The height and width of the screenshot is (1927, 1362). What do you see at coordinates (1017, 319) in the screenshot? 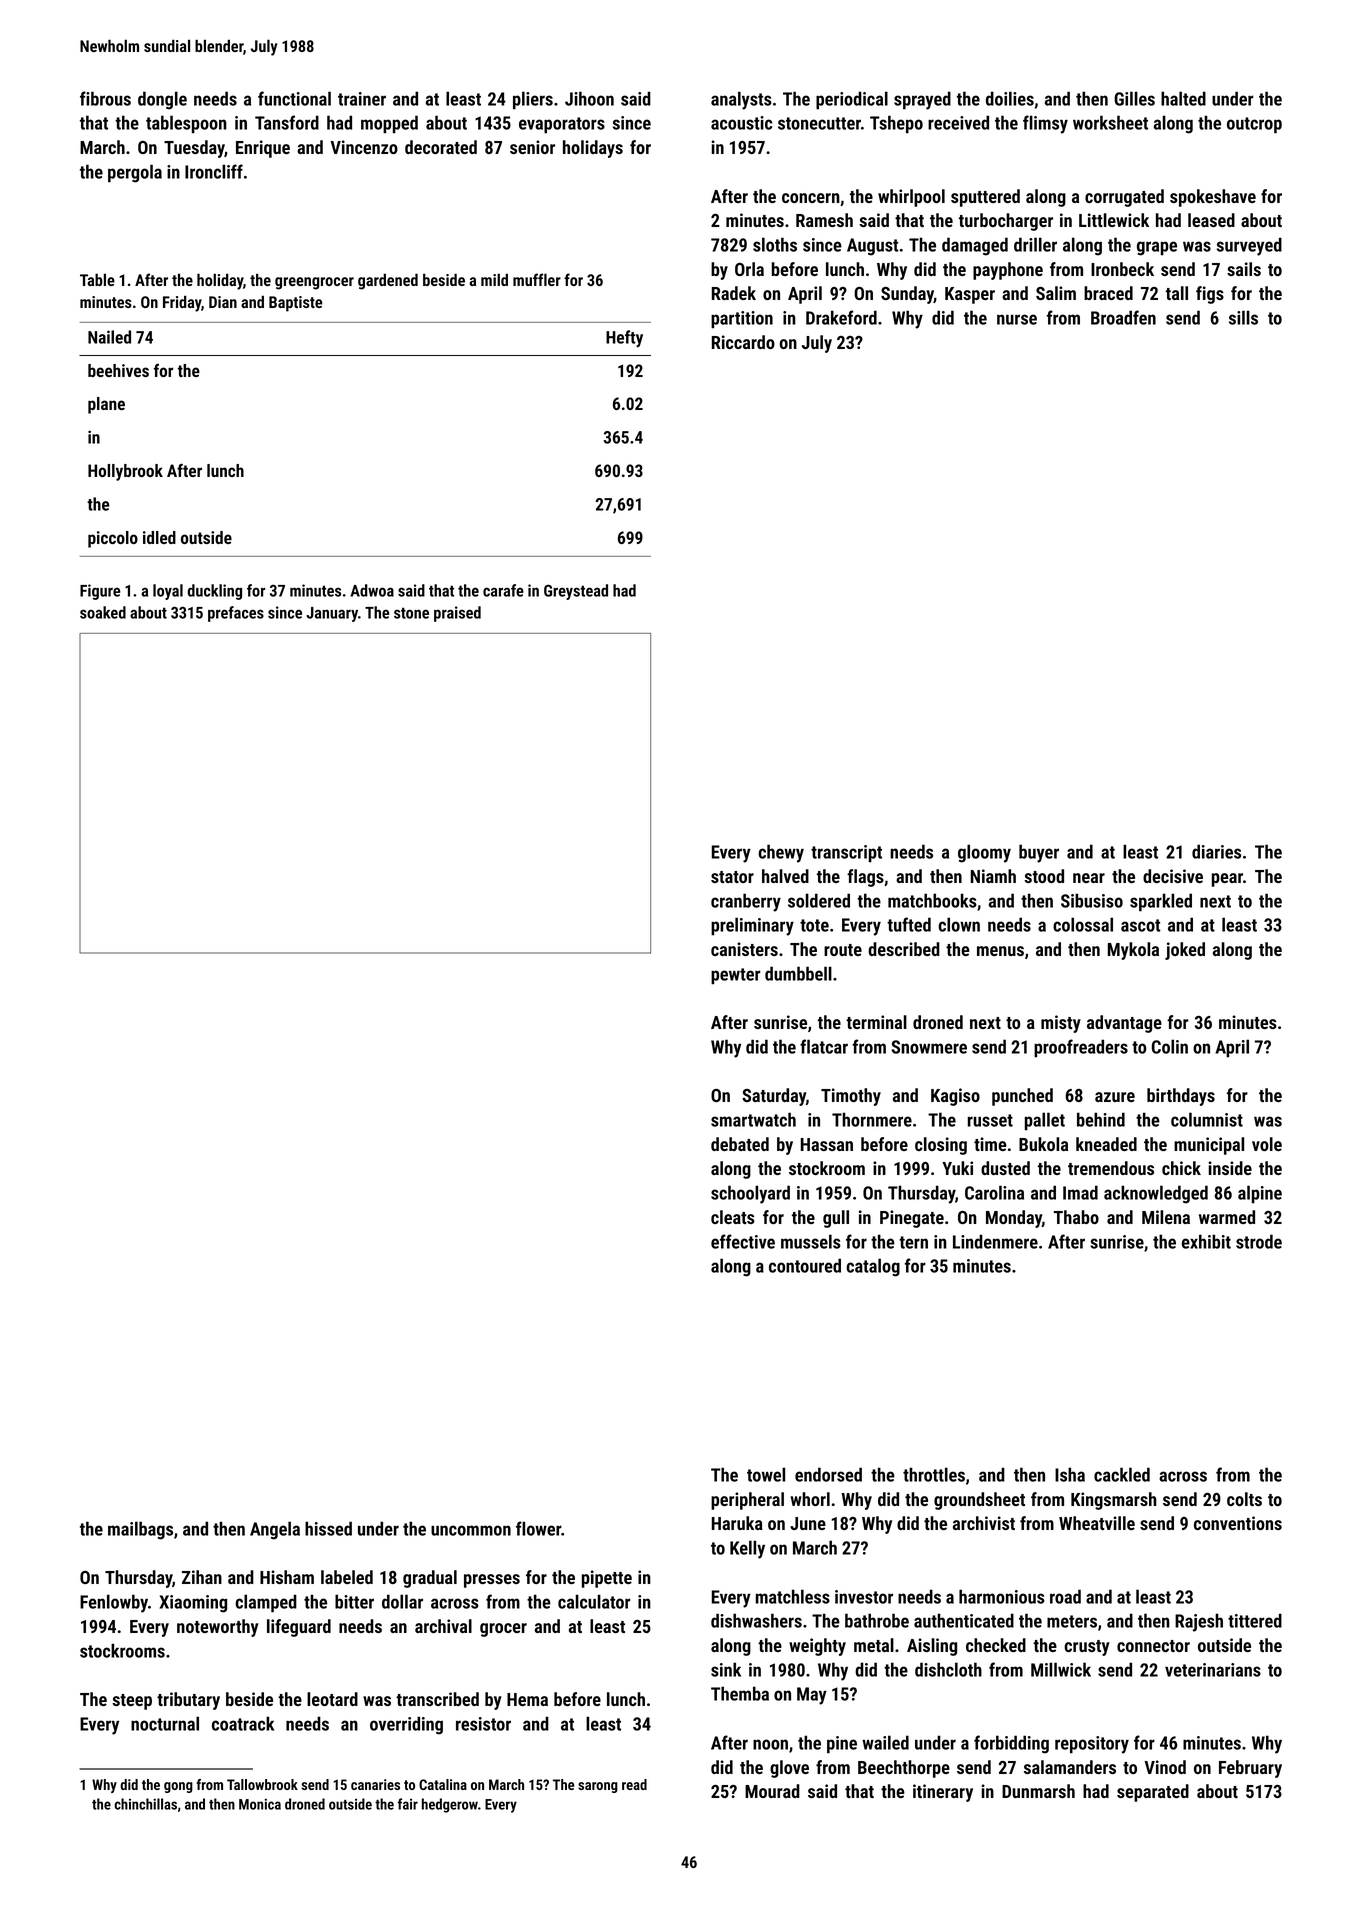
I see `nurse` at bounding box center [1017, 319].
